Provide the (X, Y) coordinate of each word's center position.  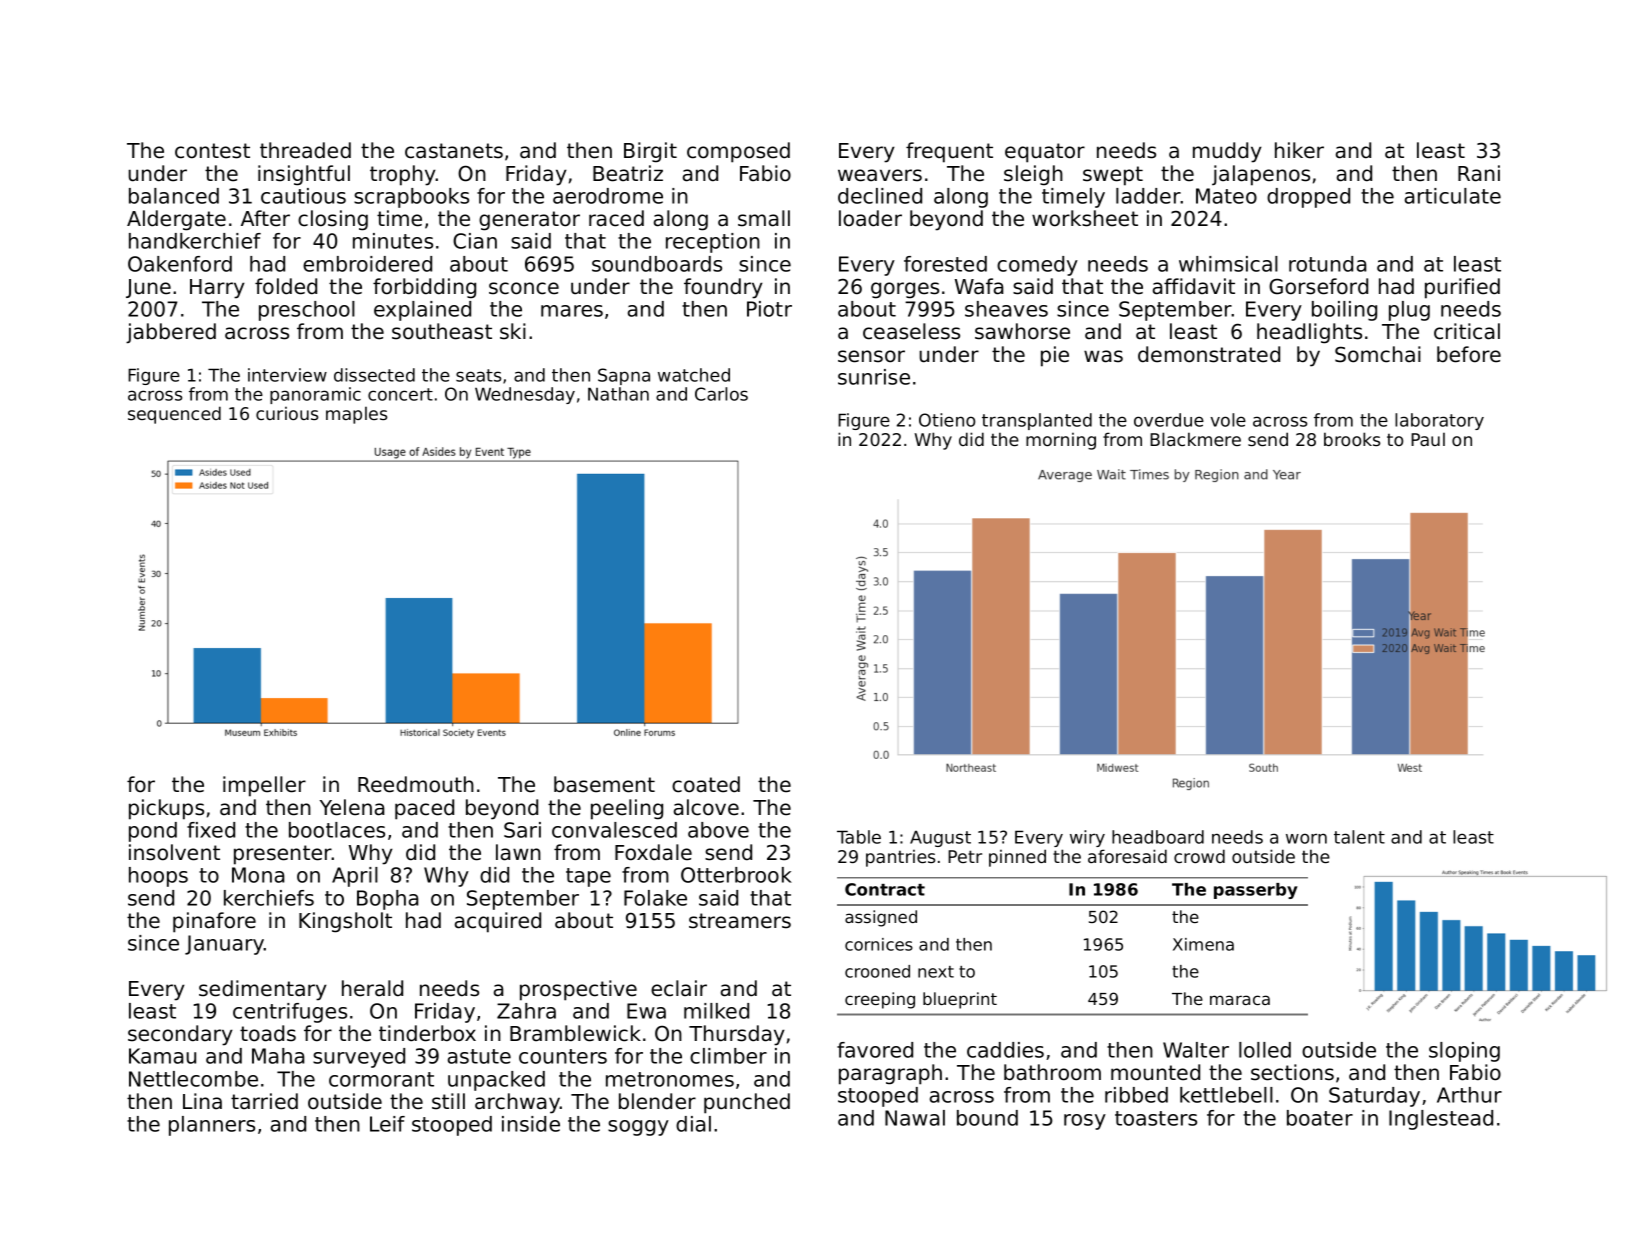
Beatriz (628, 173)
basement (604, 784)
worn (1306, 838)
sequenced (174, 415)
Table (859, 837)
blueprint (960, 1000)
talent (1359, 837)
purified (1462, 288)
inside (531, 1124)
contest (212, 151)
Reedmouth (416, 784)
